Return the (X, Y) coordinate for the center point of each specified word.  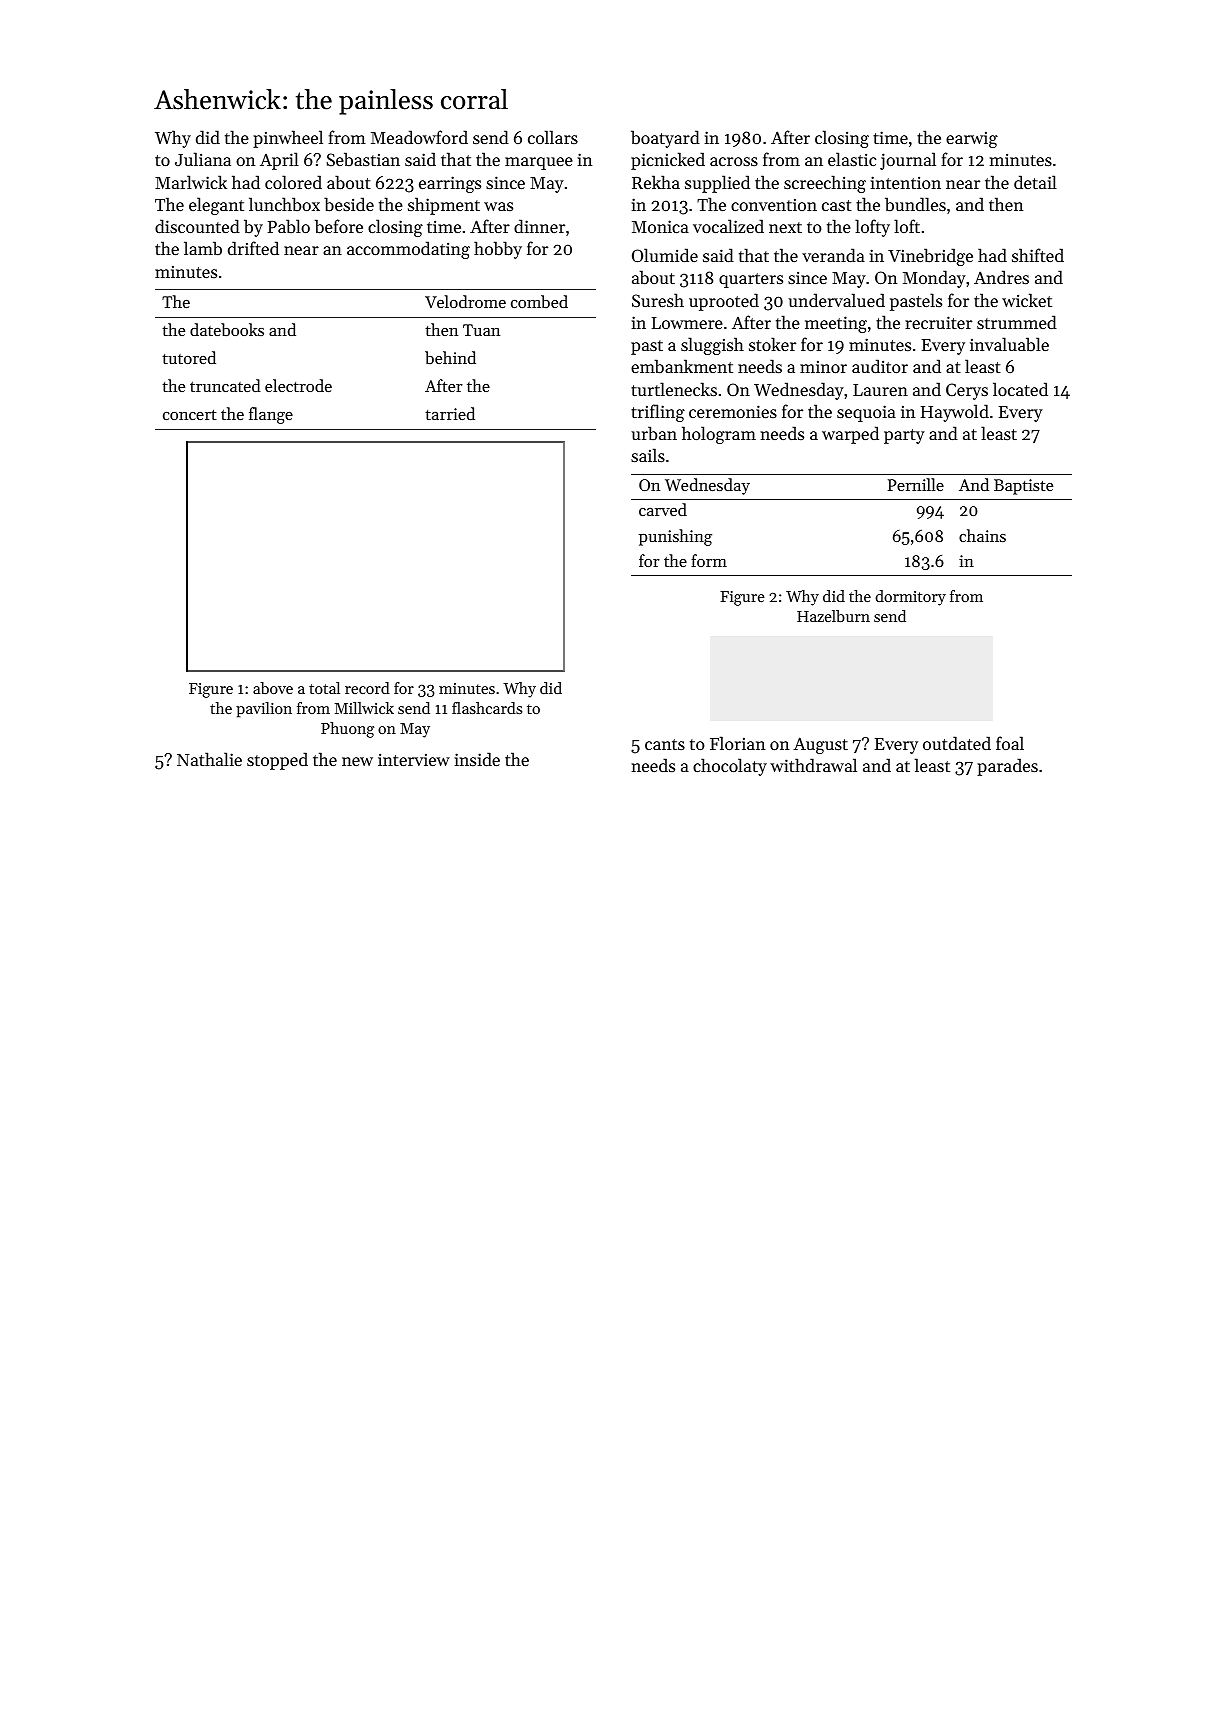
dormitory (910, 598)
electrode (298, 385)
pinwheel (288, 139)
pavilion (264, 710)
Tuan (481, 330)
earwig (972, 139)
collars (553, 137)
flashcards (487, 708)
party (904, 436)
